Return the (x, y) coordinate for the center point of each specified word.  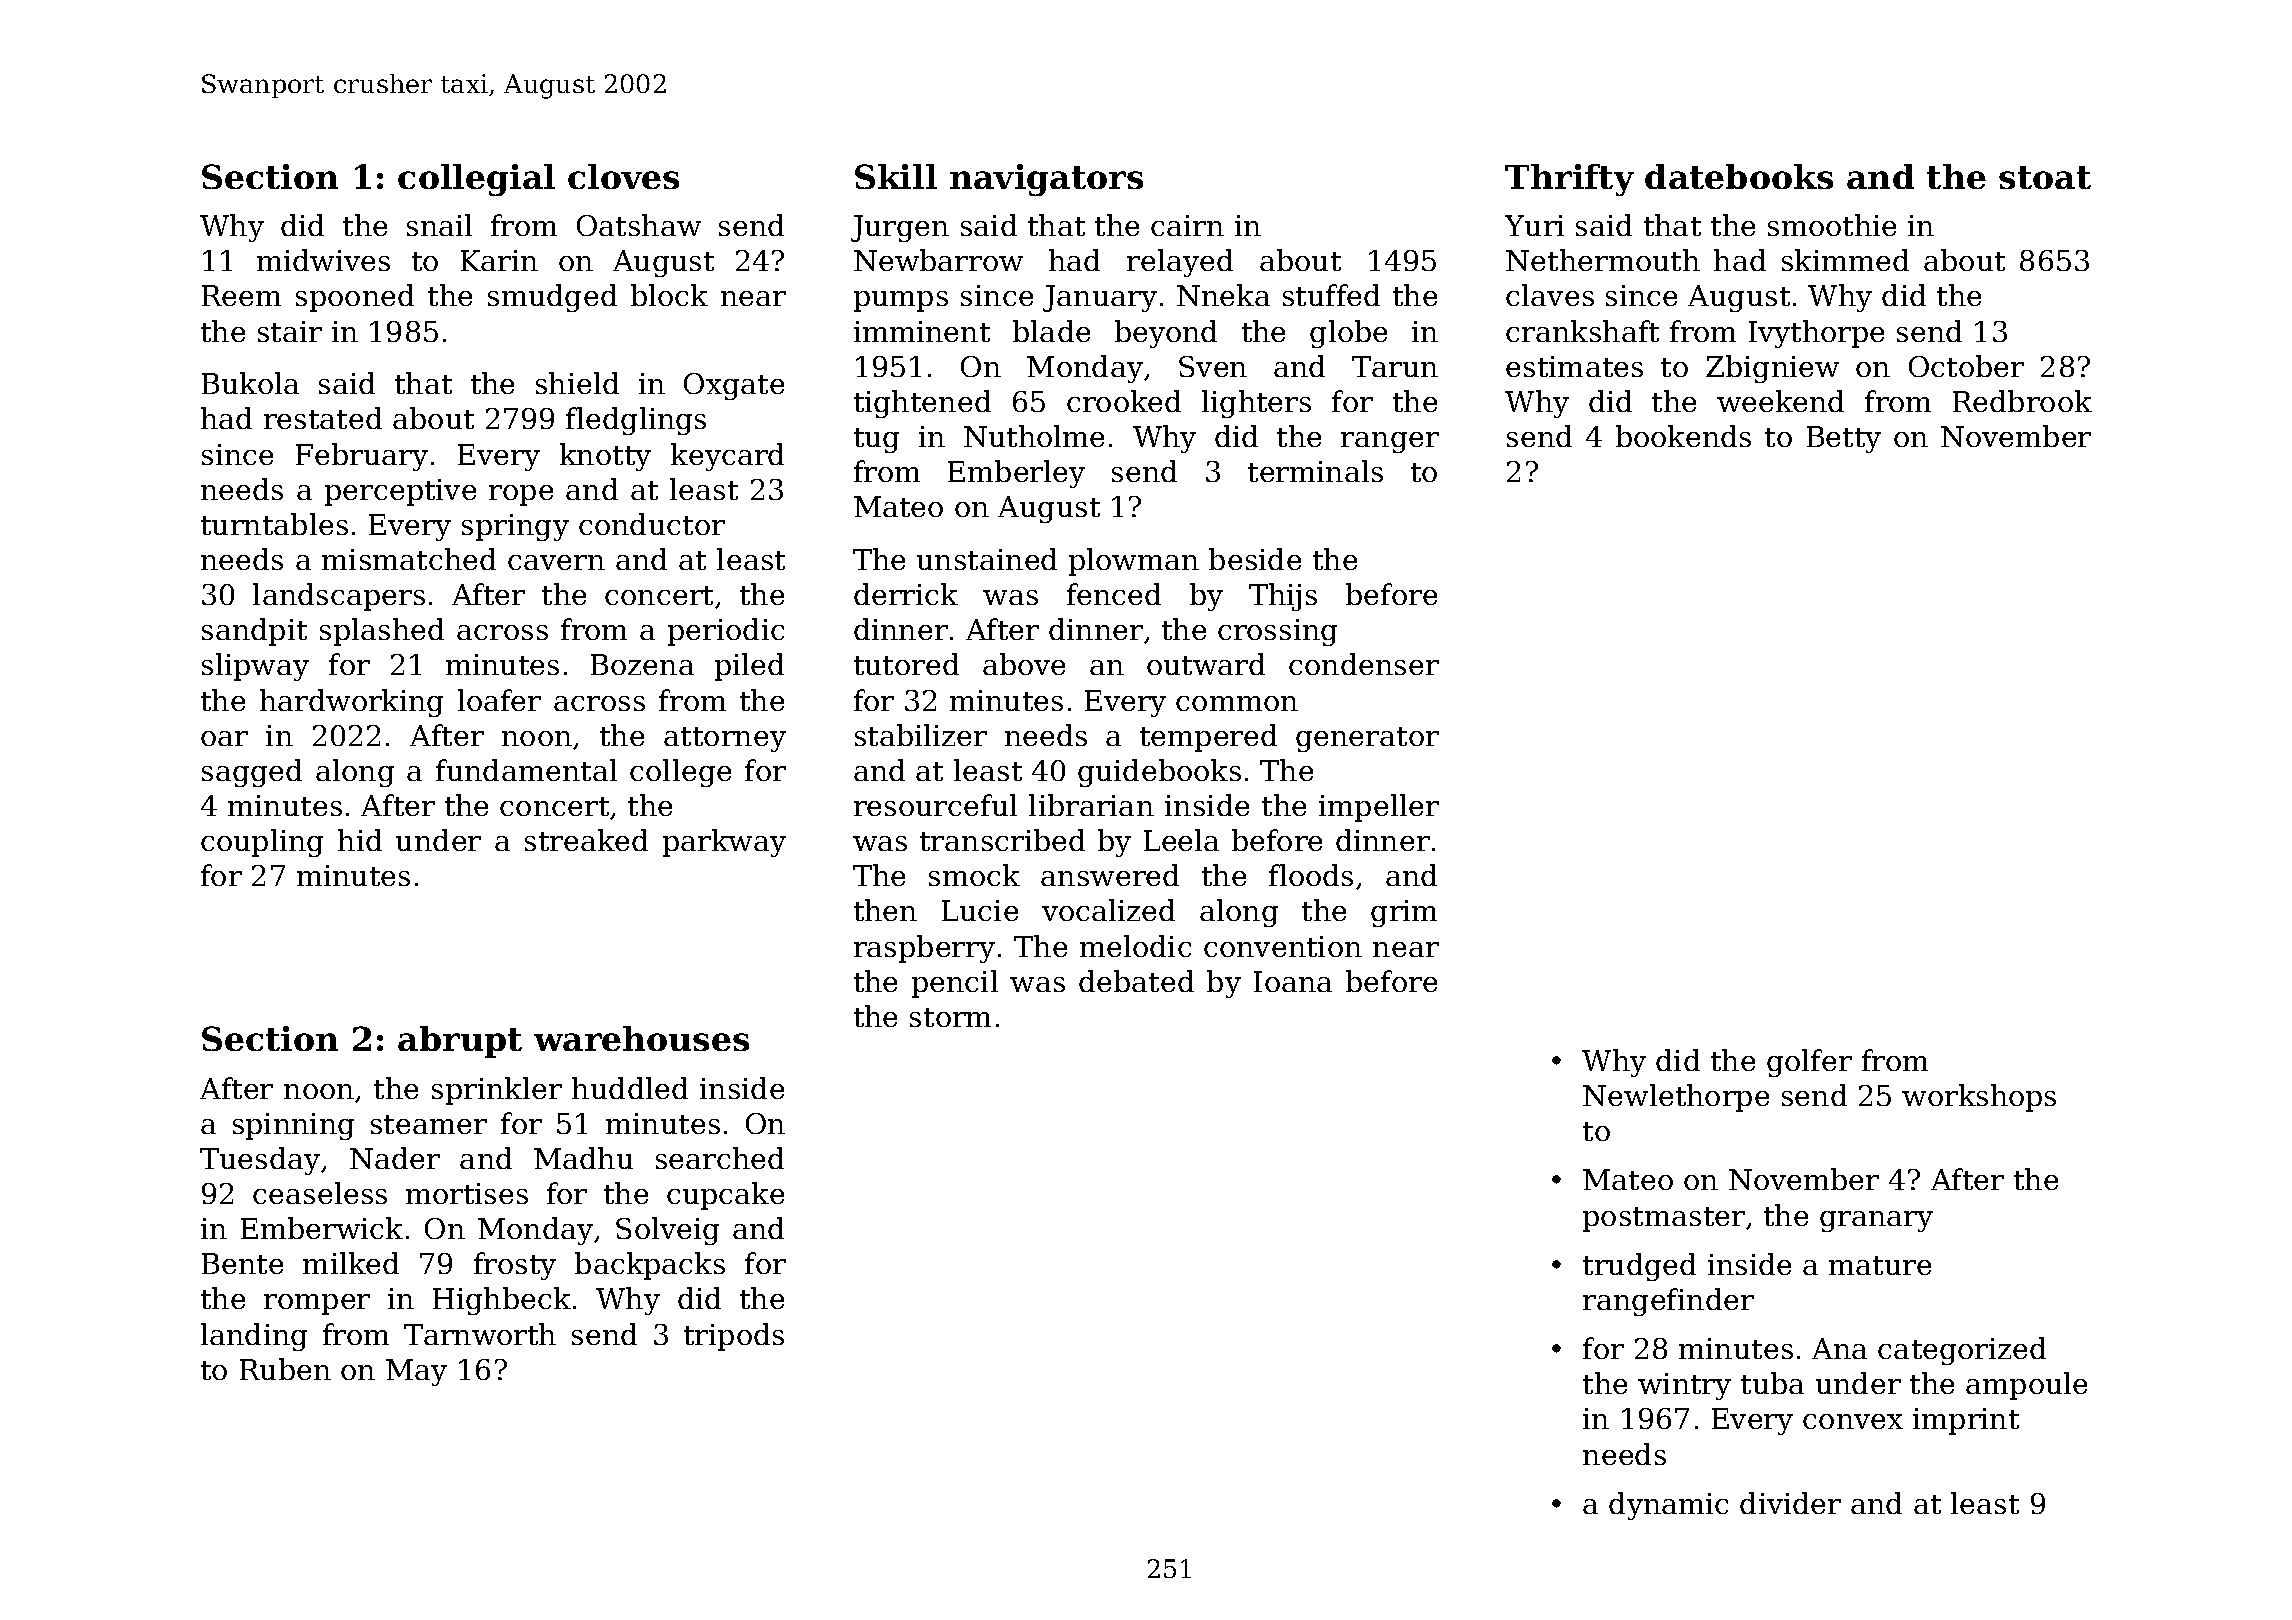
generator (1367, 739)
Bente (242, 1263)
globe (1348, 334)
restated (323, 418)
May (416, 1372)
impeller (1379, 808)
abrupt (460, 1042)
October (1966, 366)
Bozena (642, 664)
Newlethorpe (1676, 1098)
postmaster (1664, 1219)
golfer (1809, 1063)
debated (1136, 981)
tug (876, 440)
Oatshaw (639, 225)
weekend (1780, 401)
